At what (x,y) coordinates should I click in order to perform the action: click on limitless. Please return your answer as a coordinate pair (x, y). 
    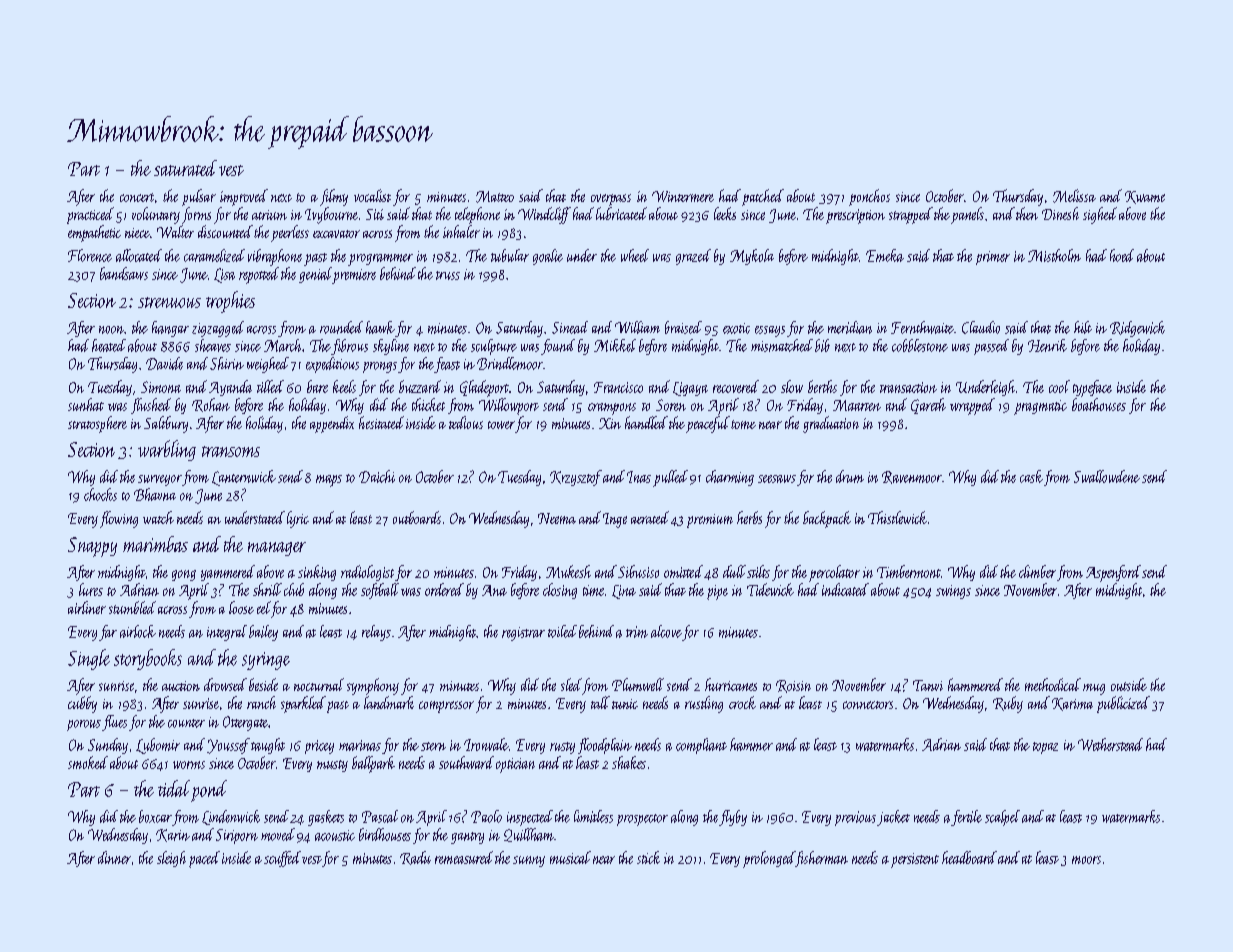
    Looking at the image, I should click on (593, 816).
